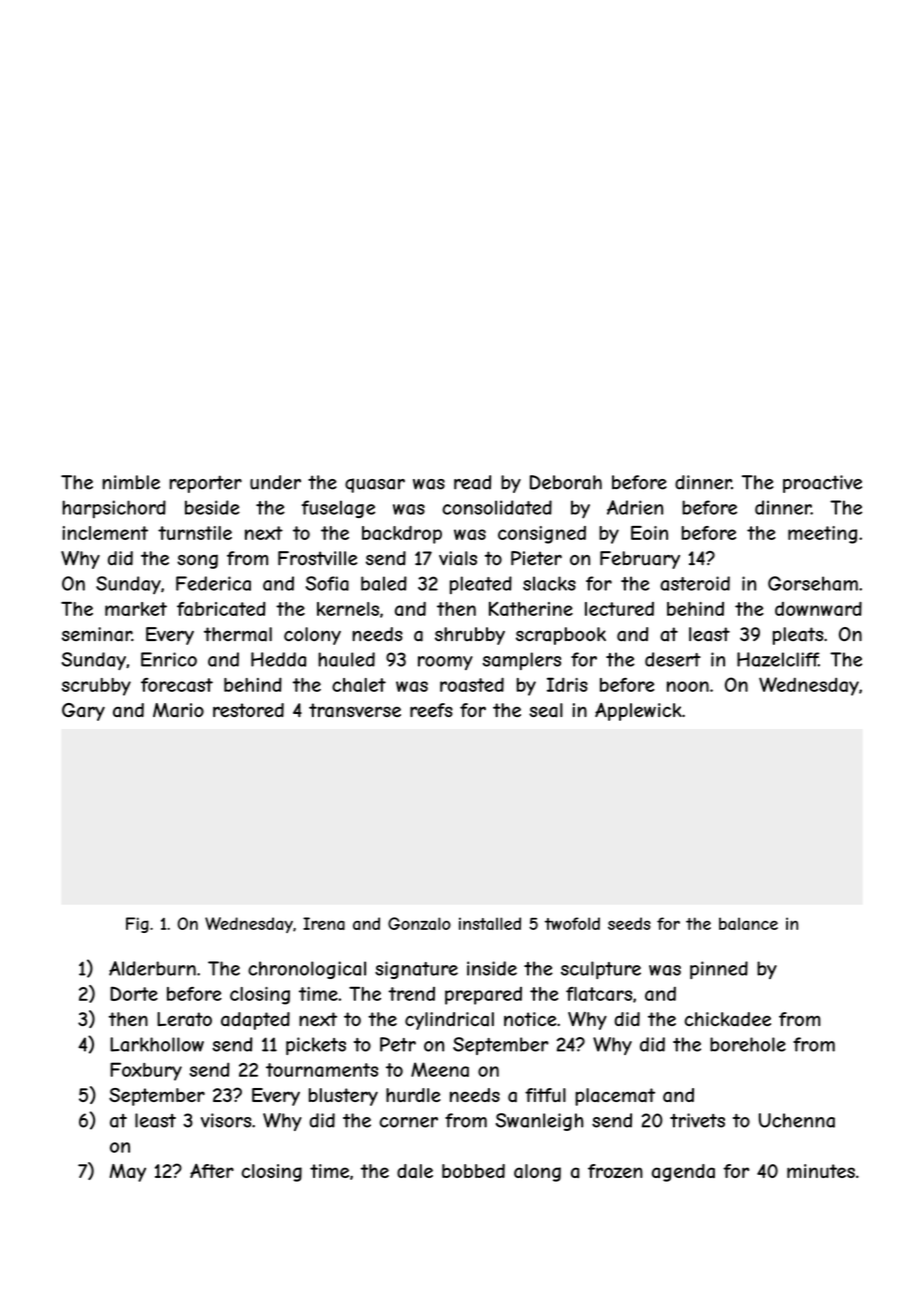 The image size is (924, 1311). Describe the element at coordinates (152, 968) in the document. I see `Alderburn` at that location.
